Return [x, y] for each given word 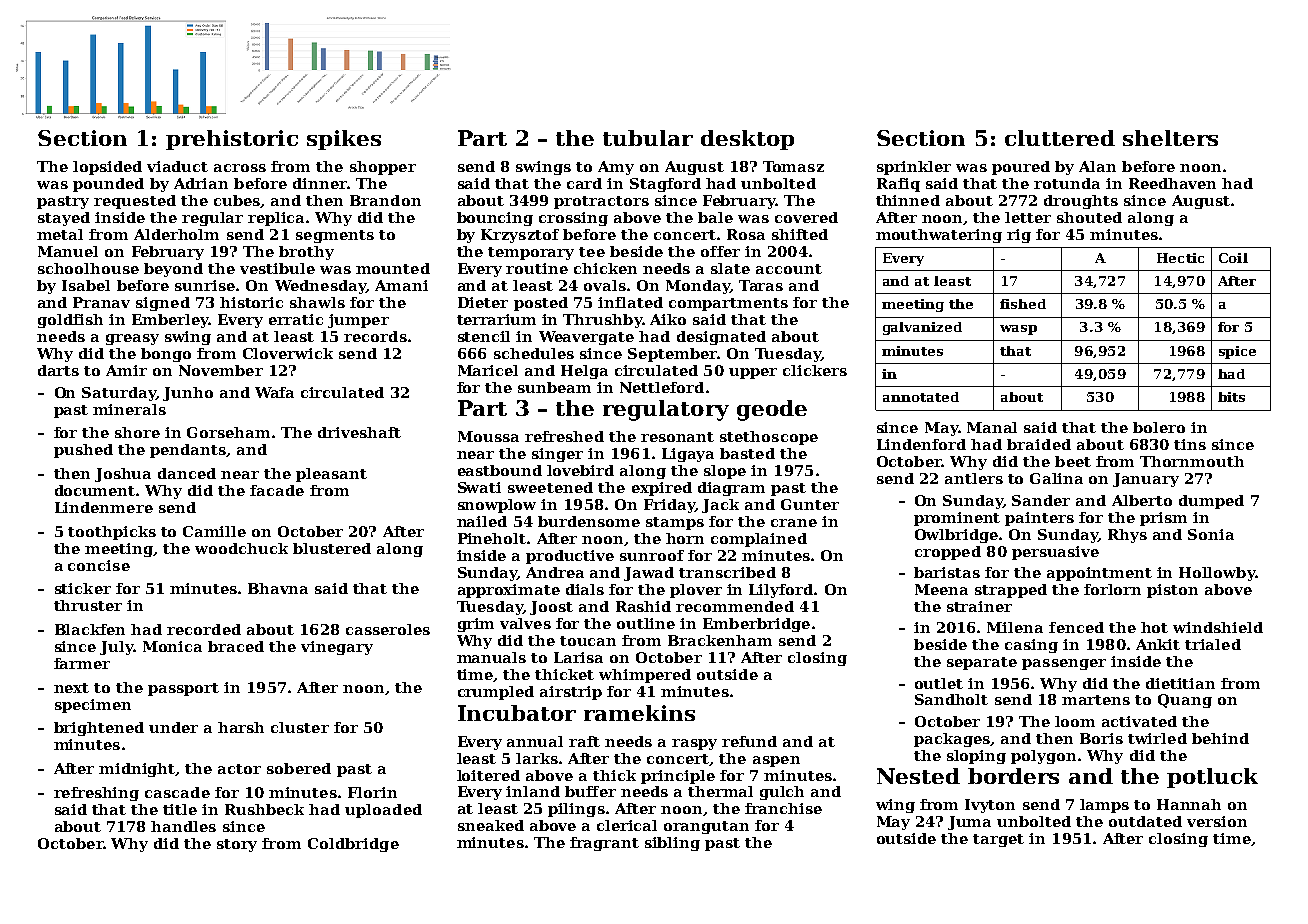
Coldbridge [353, 845]
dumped [1211, 502]
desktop [747, 140]
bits [1231, 397]
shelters [1170, 138]
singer [557, 455]
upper [753, 373]
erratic [296, 319]
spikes [344, 140]
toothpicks [112, 533]
